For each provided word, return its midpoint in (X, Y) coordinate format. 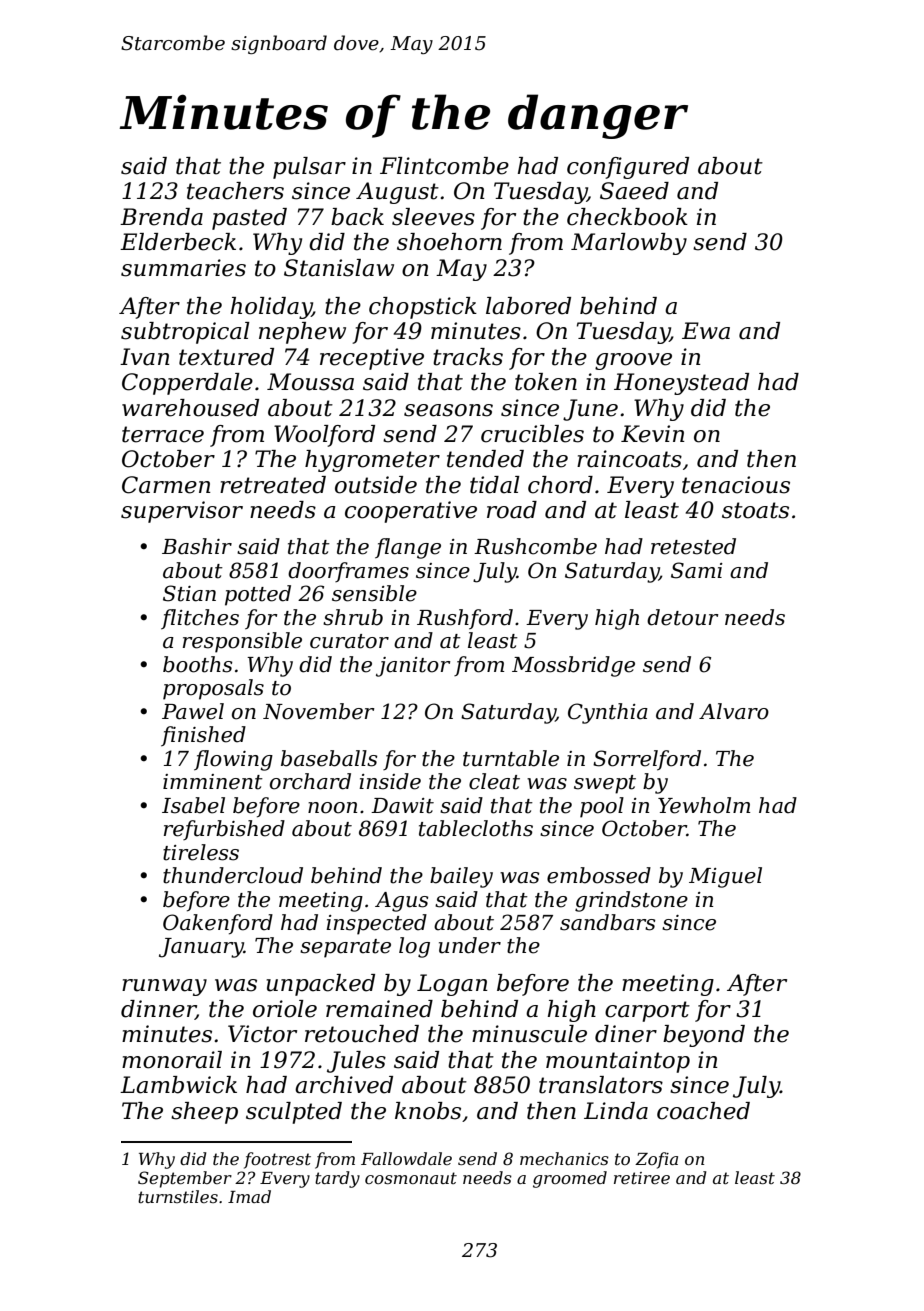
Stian (189, 593)
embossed (599, 875)
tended (485, 459)
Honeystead (681, 384)
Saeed (634, 191)
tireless (201, 852)
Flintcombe (444, 166)
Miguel (725, 877)
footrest (277, 1160)
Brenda (161, 217)
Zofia (656, 1160)
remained (379, 1009)
